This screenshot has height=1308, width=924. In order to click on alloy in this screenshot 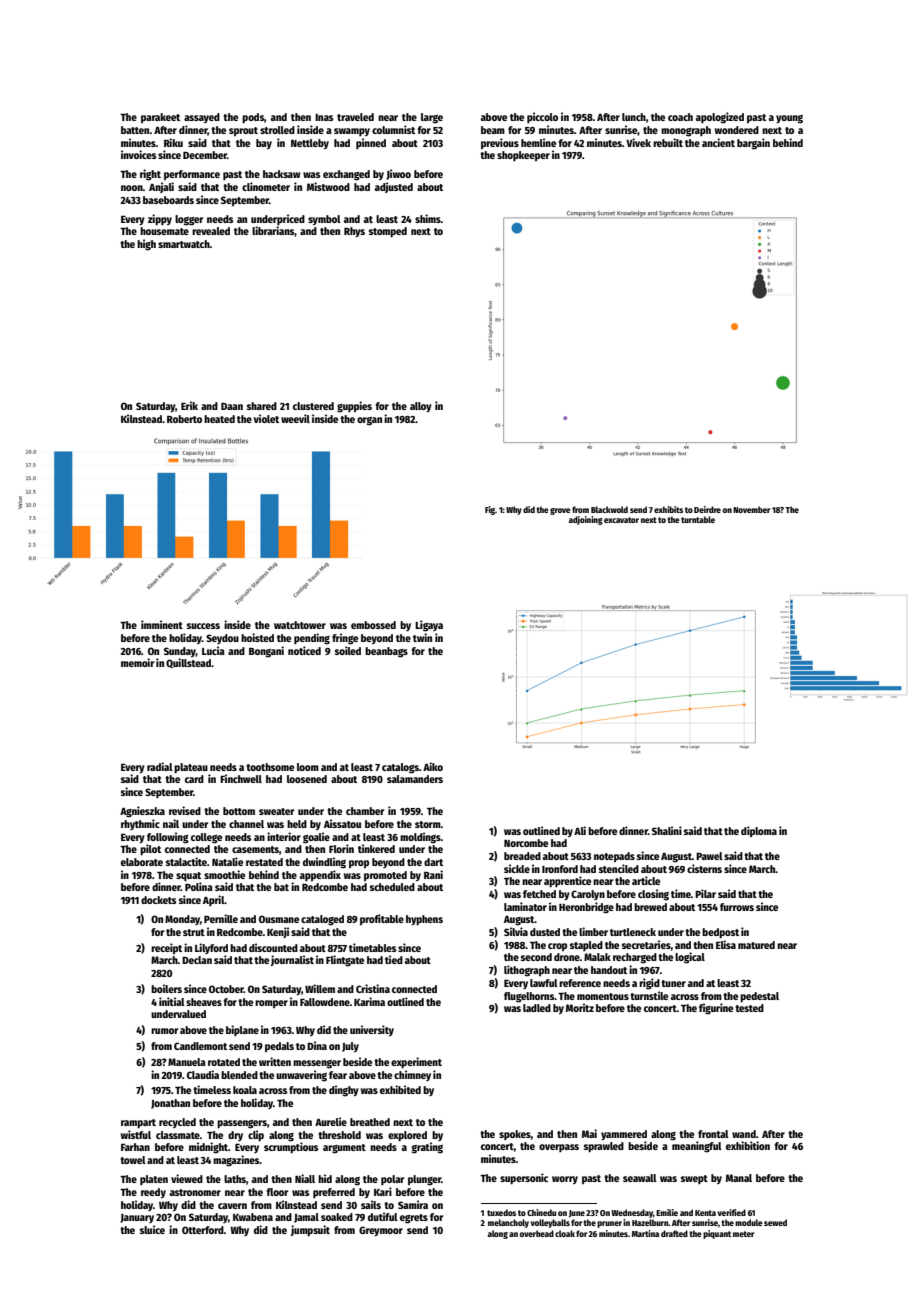, I will do `click(421, 407)`.
